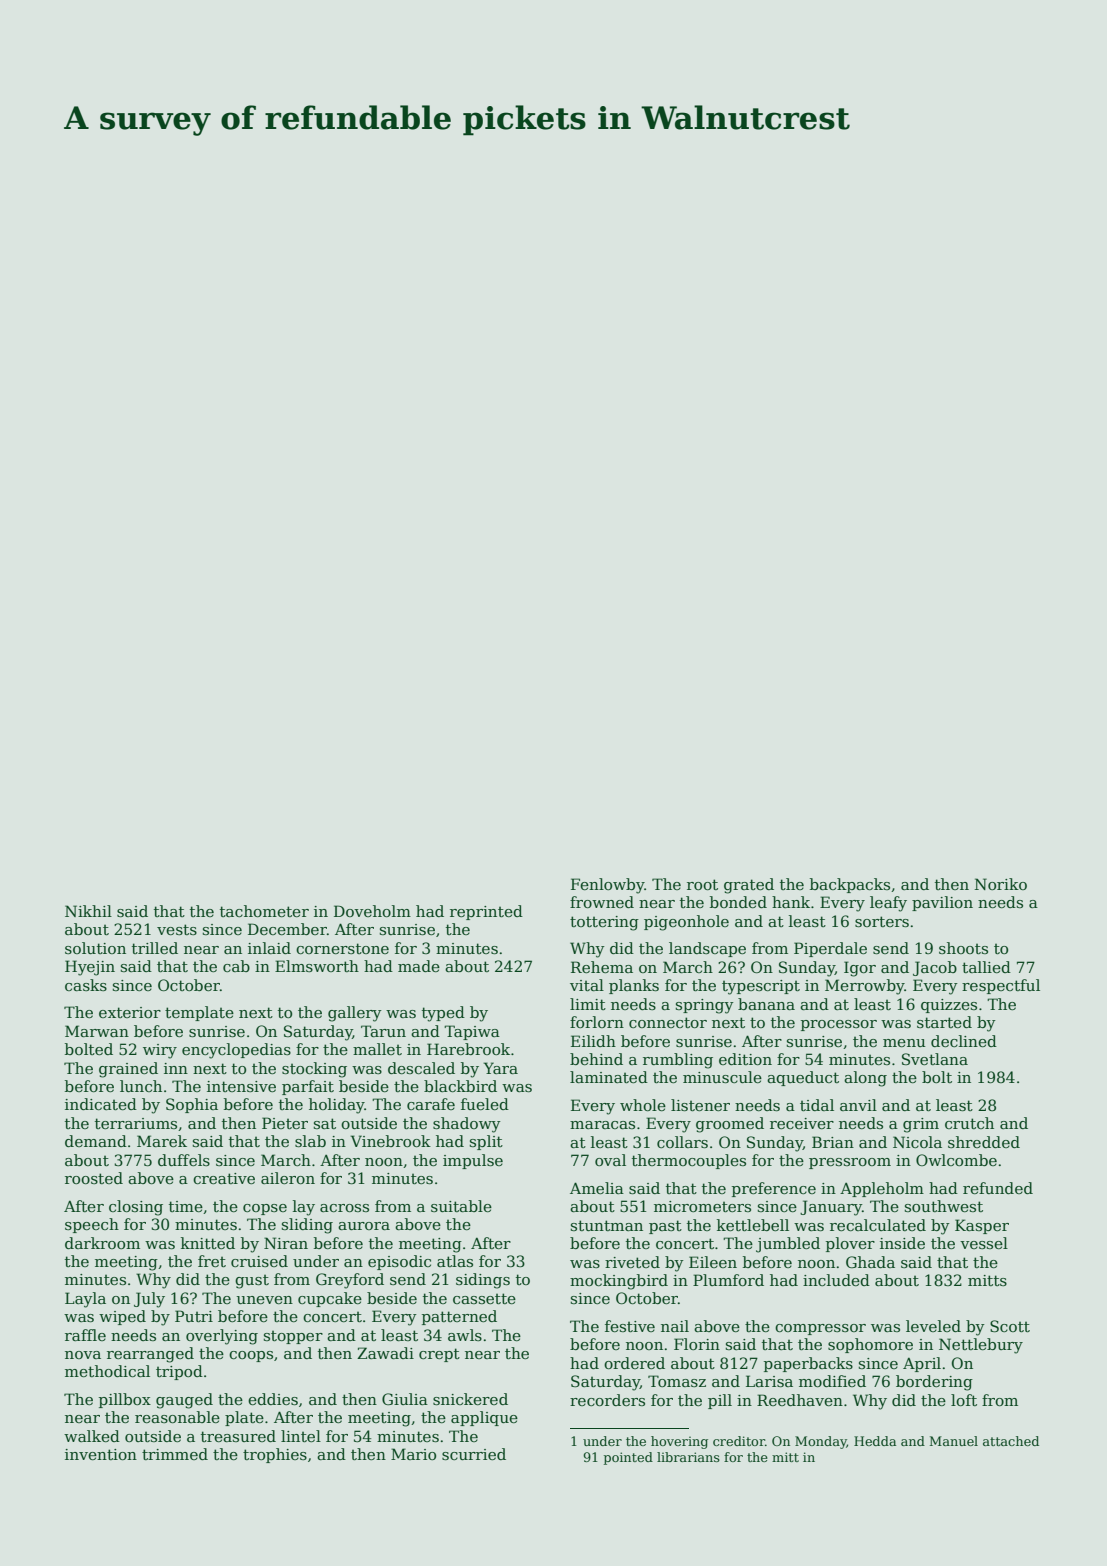 This screenshot has width=1107, height=1566. Describe the element at coordinates (588, 1004) in the screenshot. I see `limit` at that location.
